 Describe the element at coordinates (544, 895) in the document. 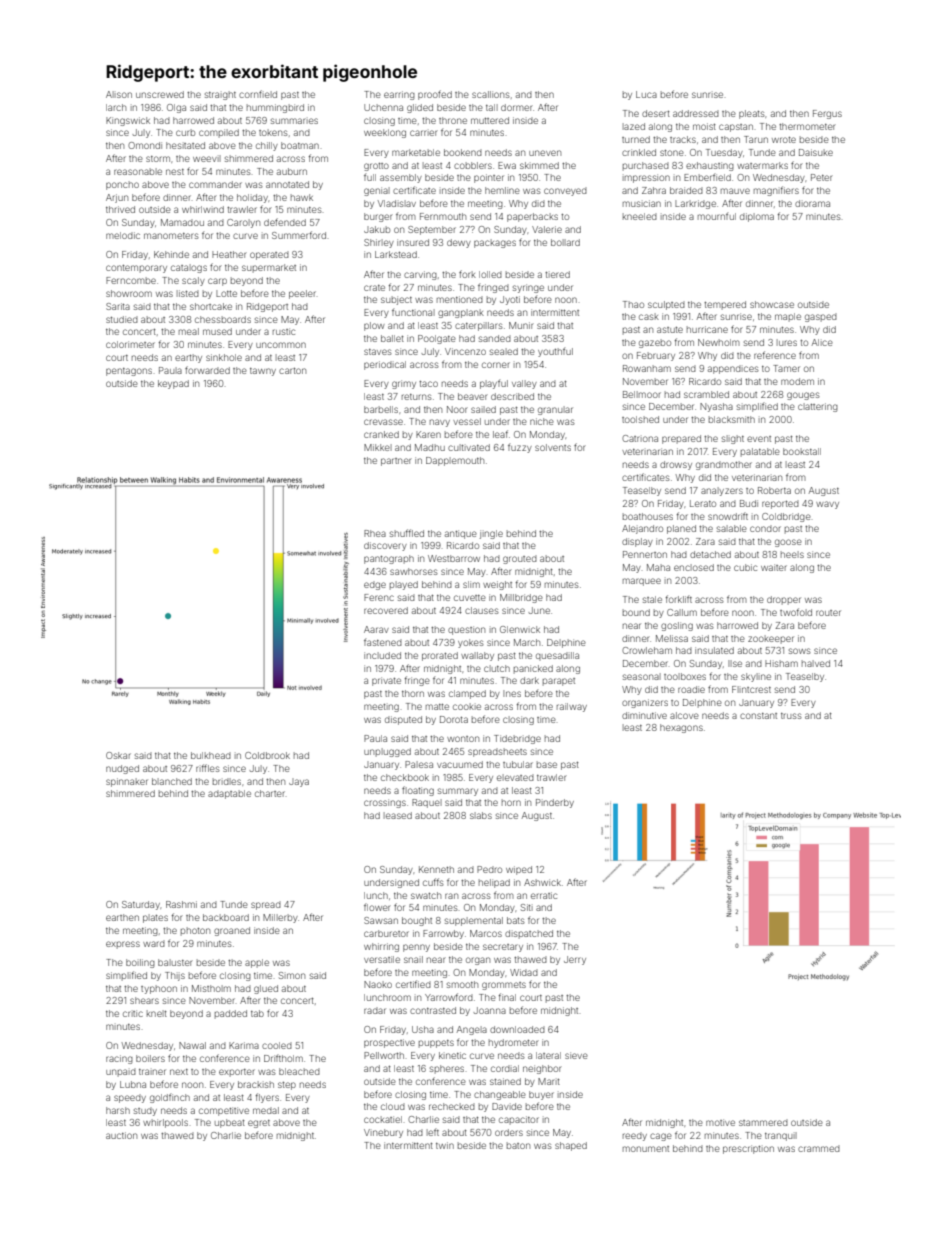

I see `erratic` at that location.
